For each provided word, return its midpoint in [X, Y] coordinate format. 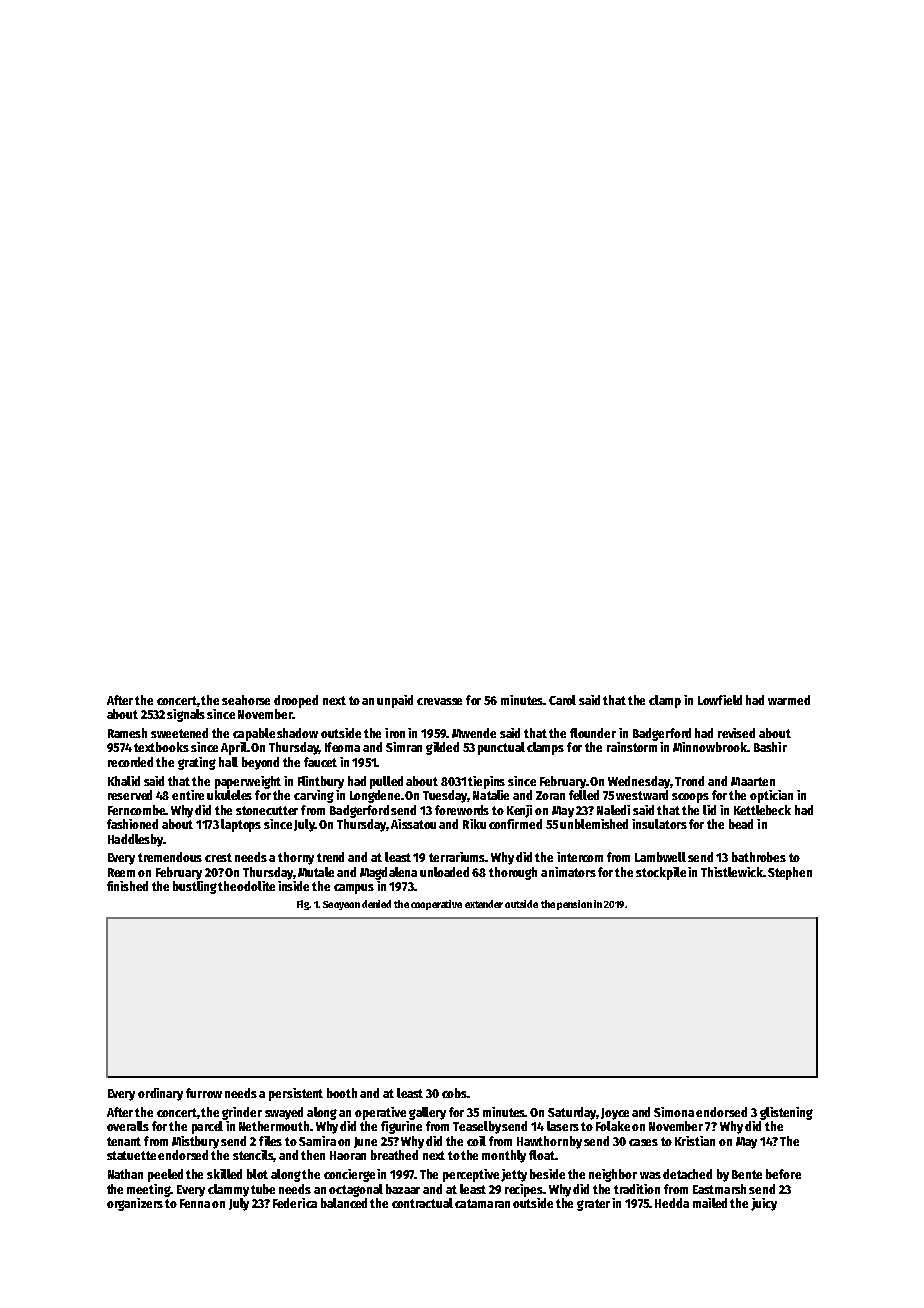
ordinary [160, 1094]
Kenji [519, 811]
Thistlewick [732, 872]
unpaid [395, 701]
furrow [204, 1093]
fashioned [132, 824]
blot [257, 1174]
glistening [786, 1113]
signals [186, 715]
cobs [454, 1093]
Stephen [790, 873]
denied [376, 904]
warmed [789, 700]
